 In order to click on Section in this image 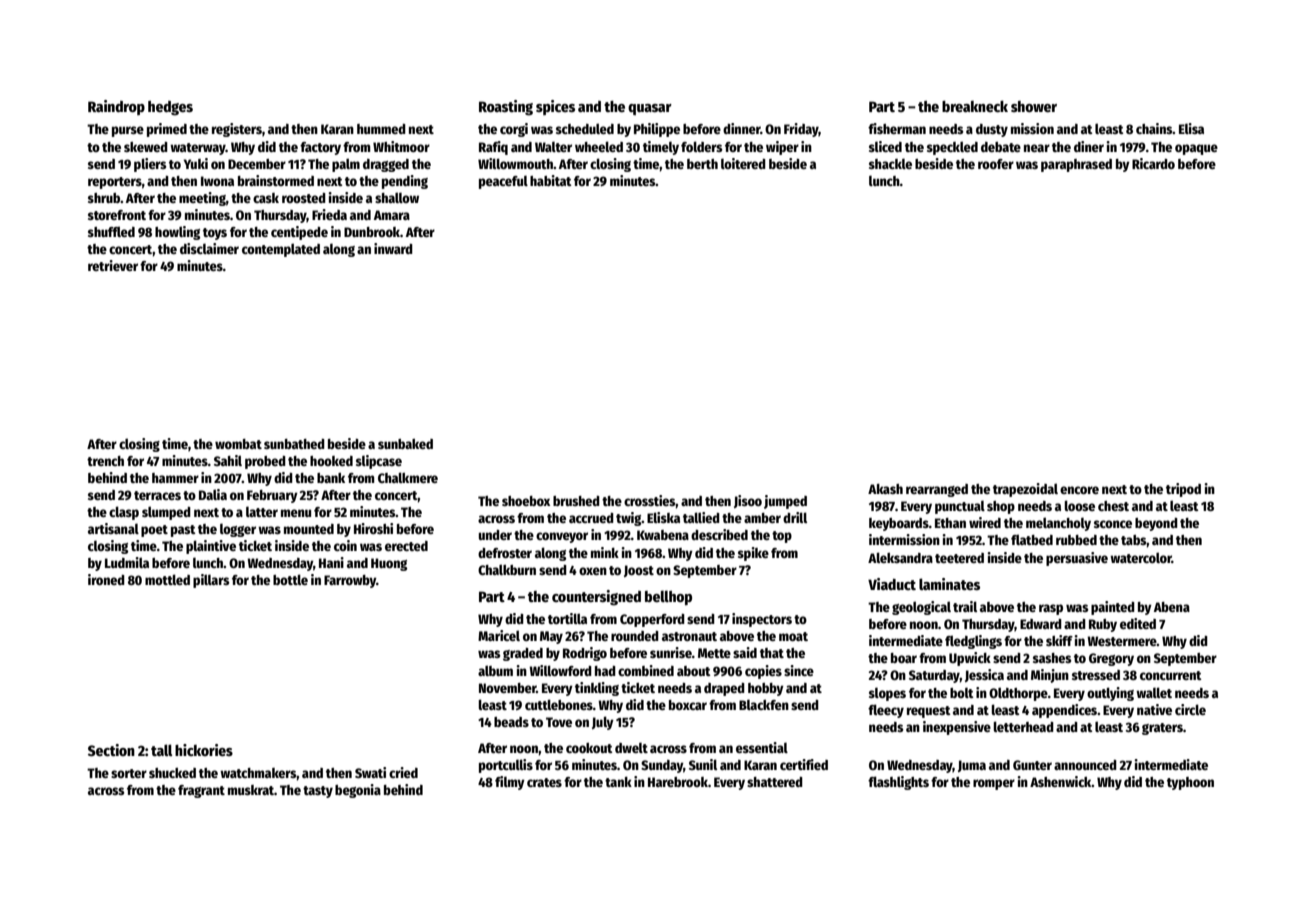, I will do `click(111, 750)`.
